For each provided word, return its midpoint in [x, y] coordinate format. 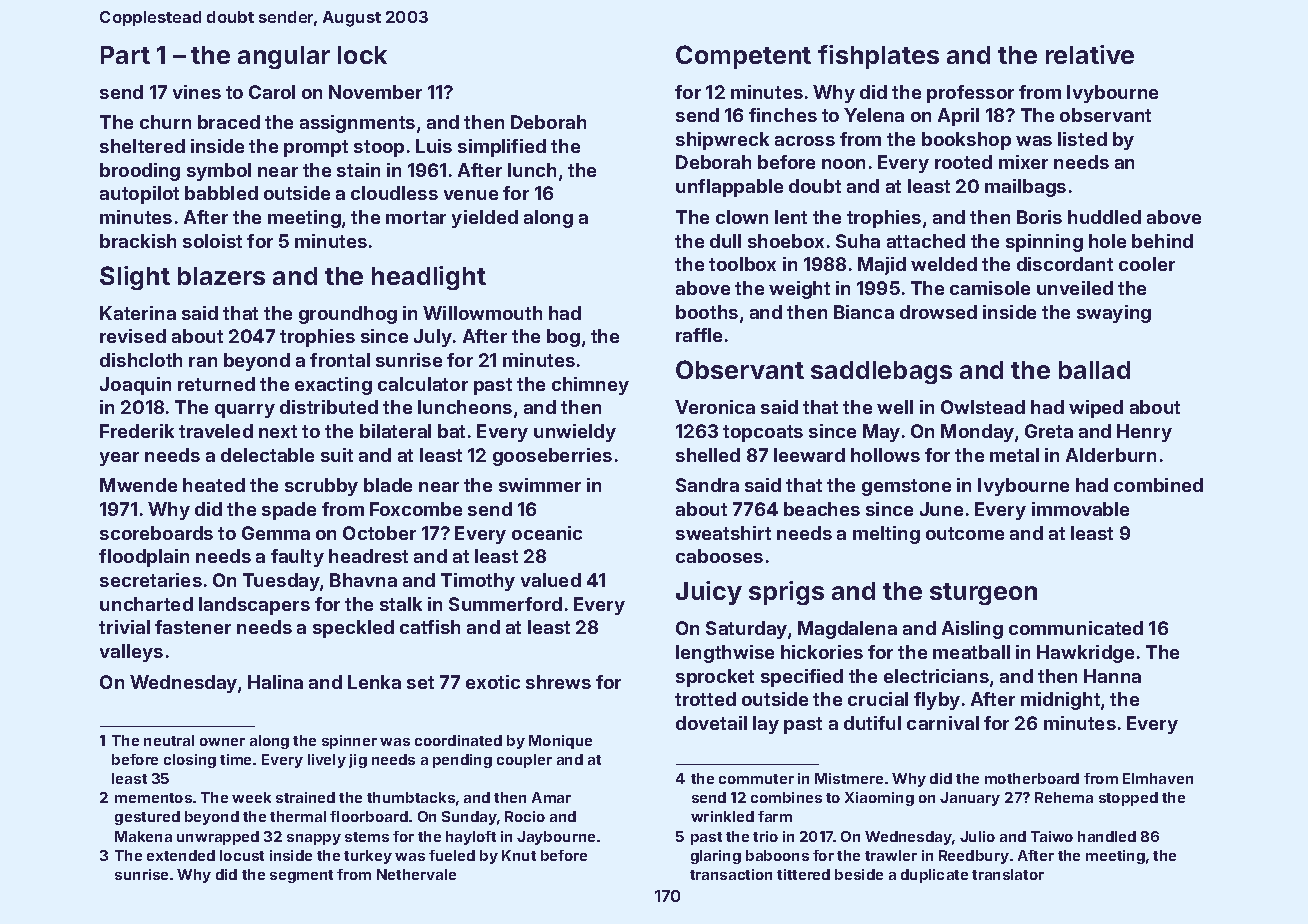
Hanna [1112, 676]
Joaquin [135, 386]
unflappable [729, 188]
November [375, 92]
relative [1090, 54]
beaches [822, 509]
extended [181, 855]
